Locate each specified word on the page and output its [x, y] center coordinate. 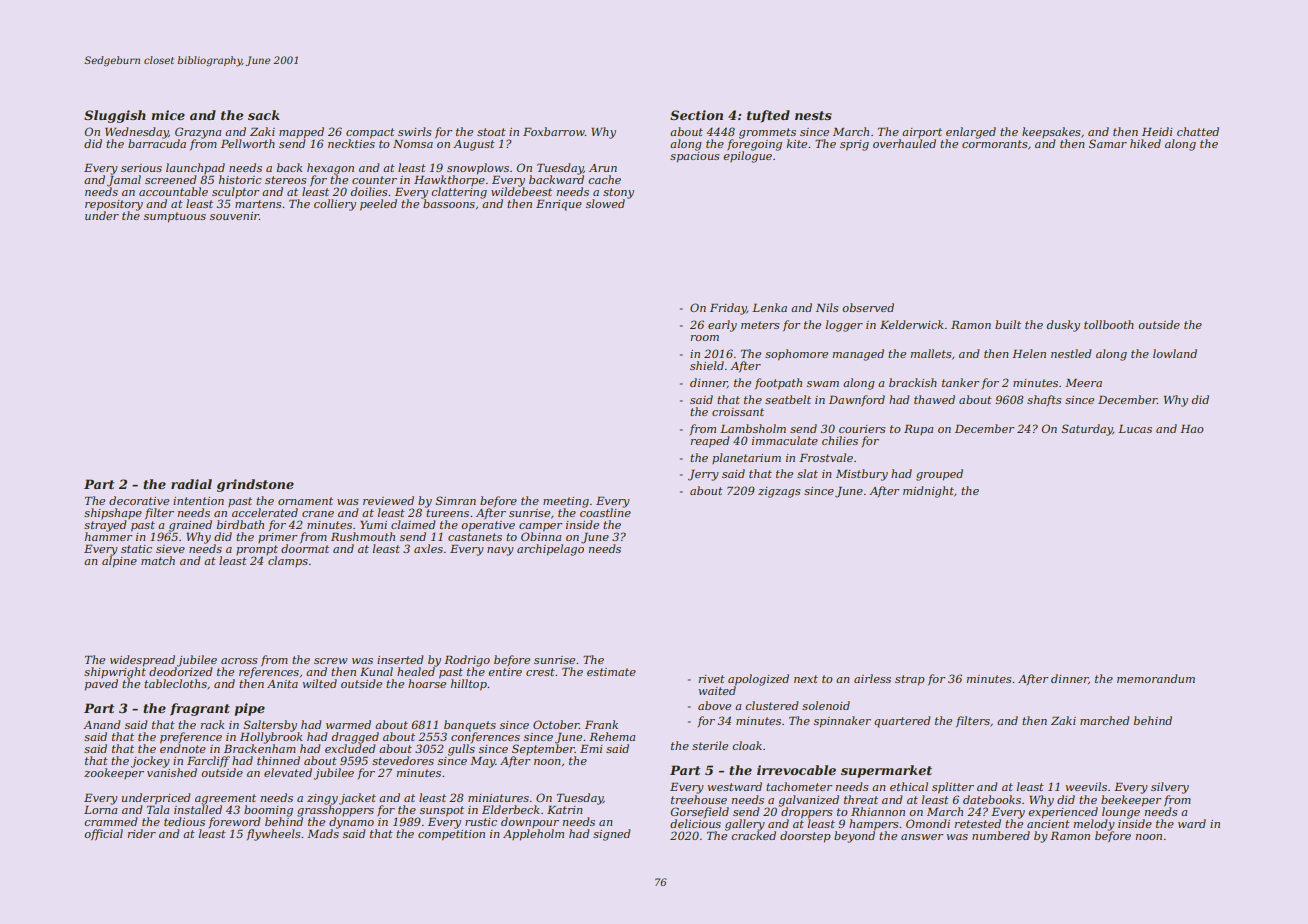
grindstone [255, 485]
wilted [319, 683]
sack [264, 115]
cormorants [994, 144]
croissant [738, 412]
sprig [854, 145]
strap [910, 680]
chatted [1198, 131]
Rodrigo [467, 661]
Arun [603, 168]
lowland [1175, 353]
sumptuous [175, 217]
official [103, 834]
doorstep [805, 837]
